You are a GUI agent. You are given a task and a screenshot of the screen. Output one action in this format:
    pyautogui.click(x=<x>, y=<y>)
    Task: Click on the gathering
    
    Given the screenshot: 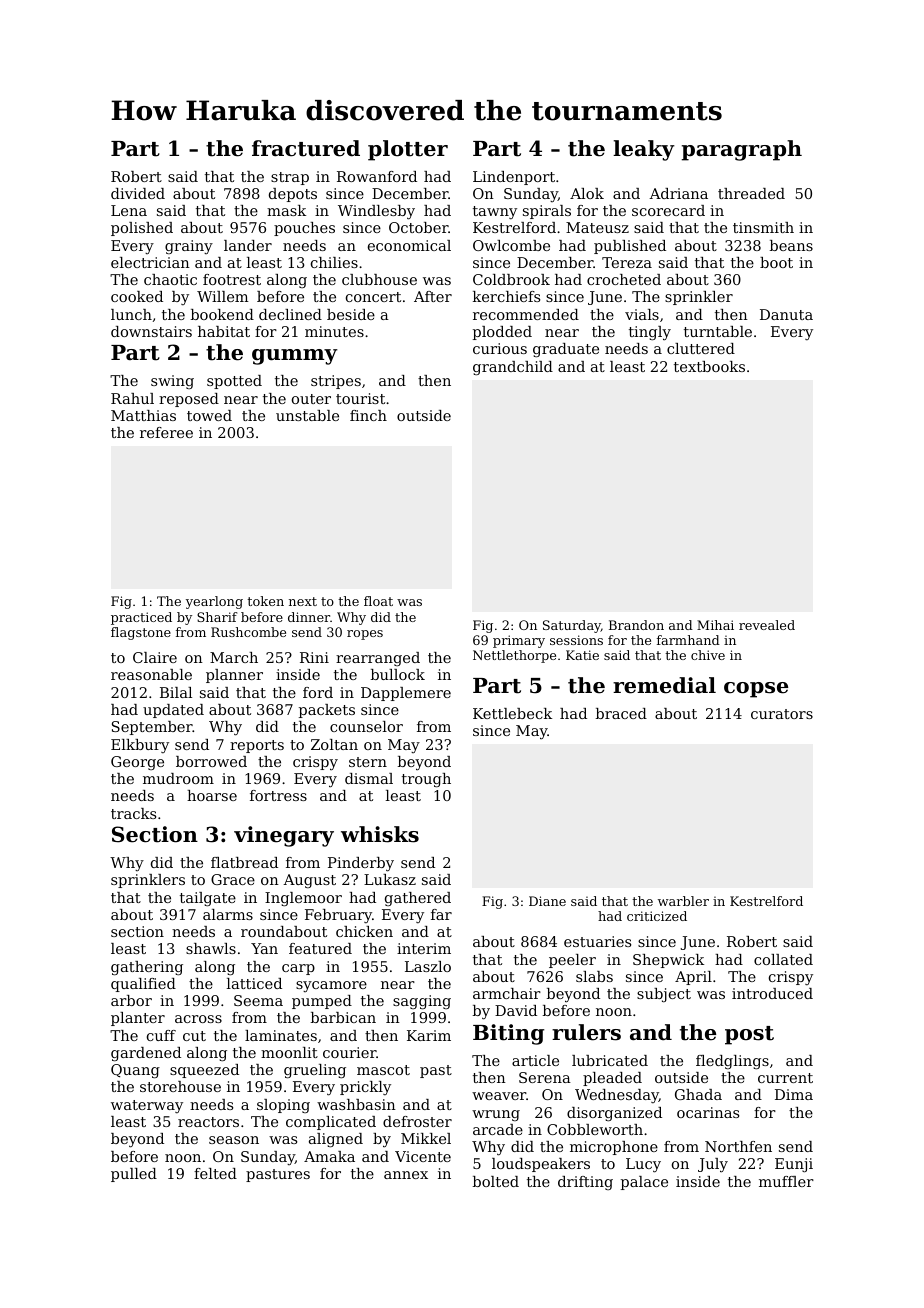 What is the action you would take?
    pyautogui.click(x=147, y=968)
